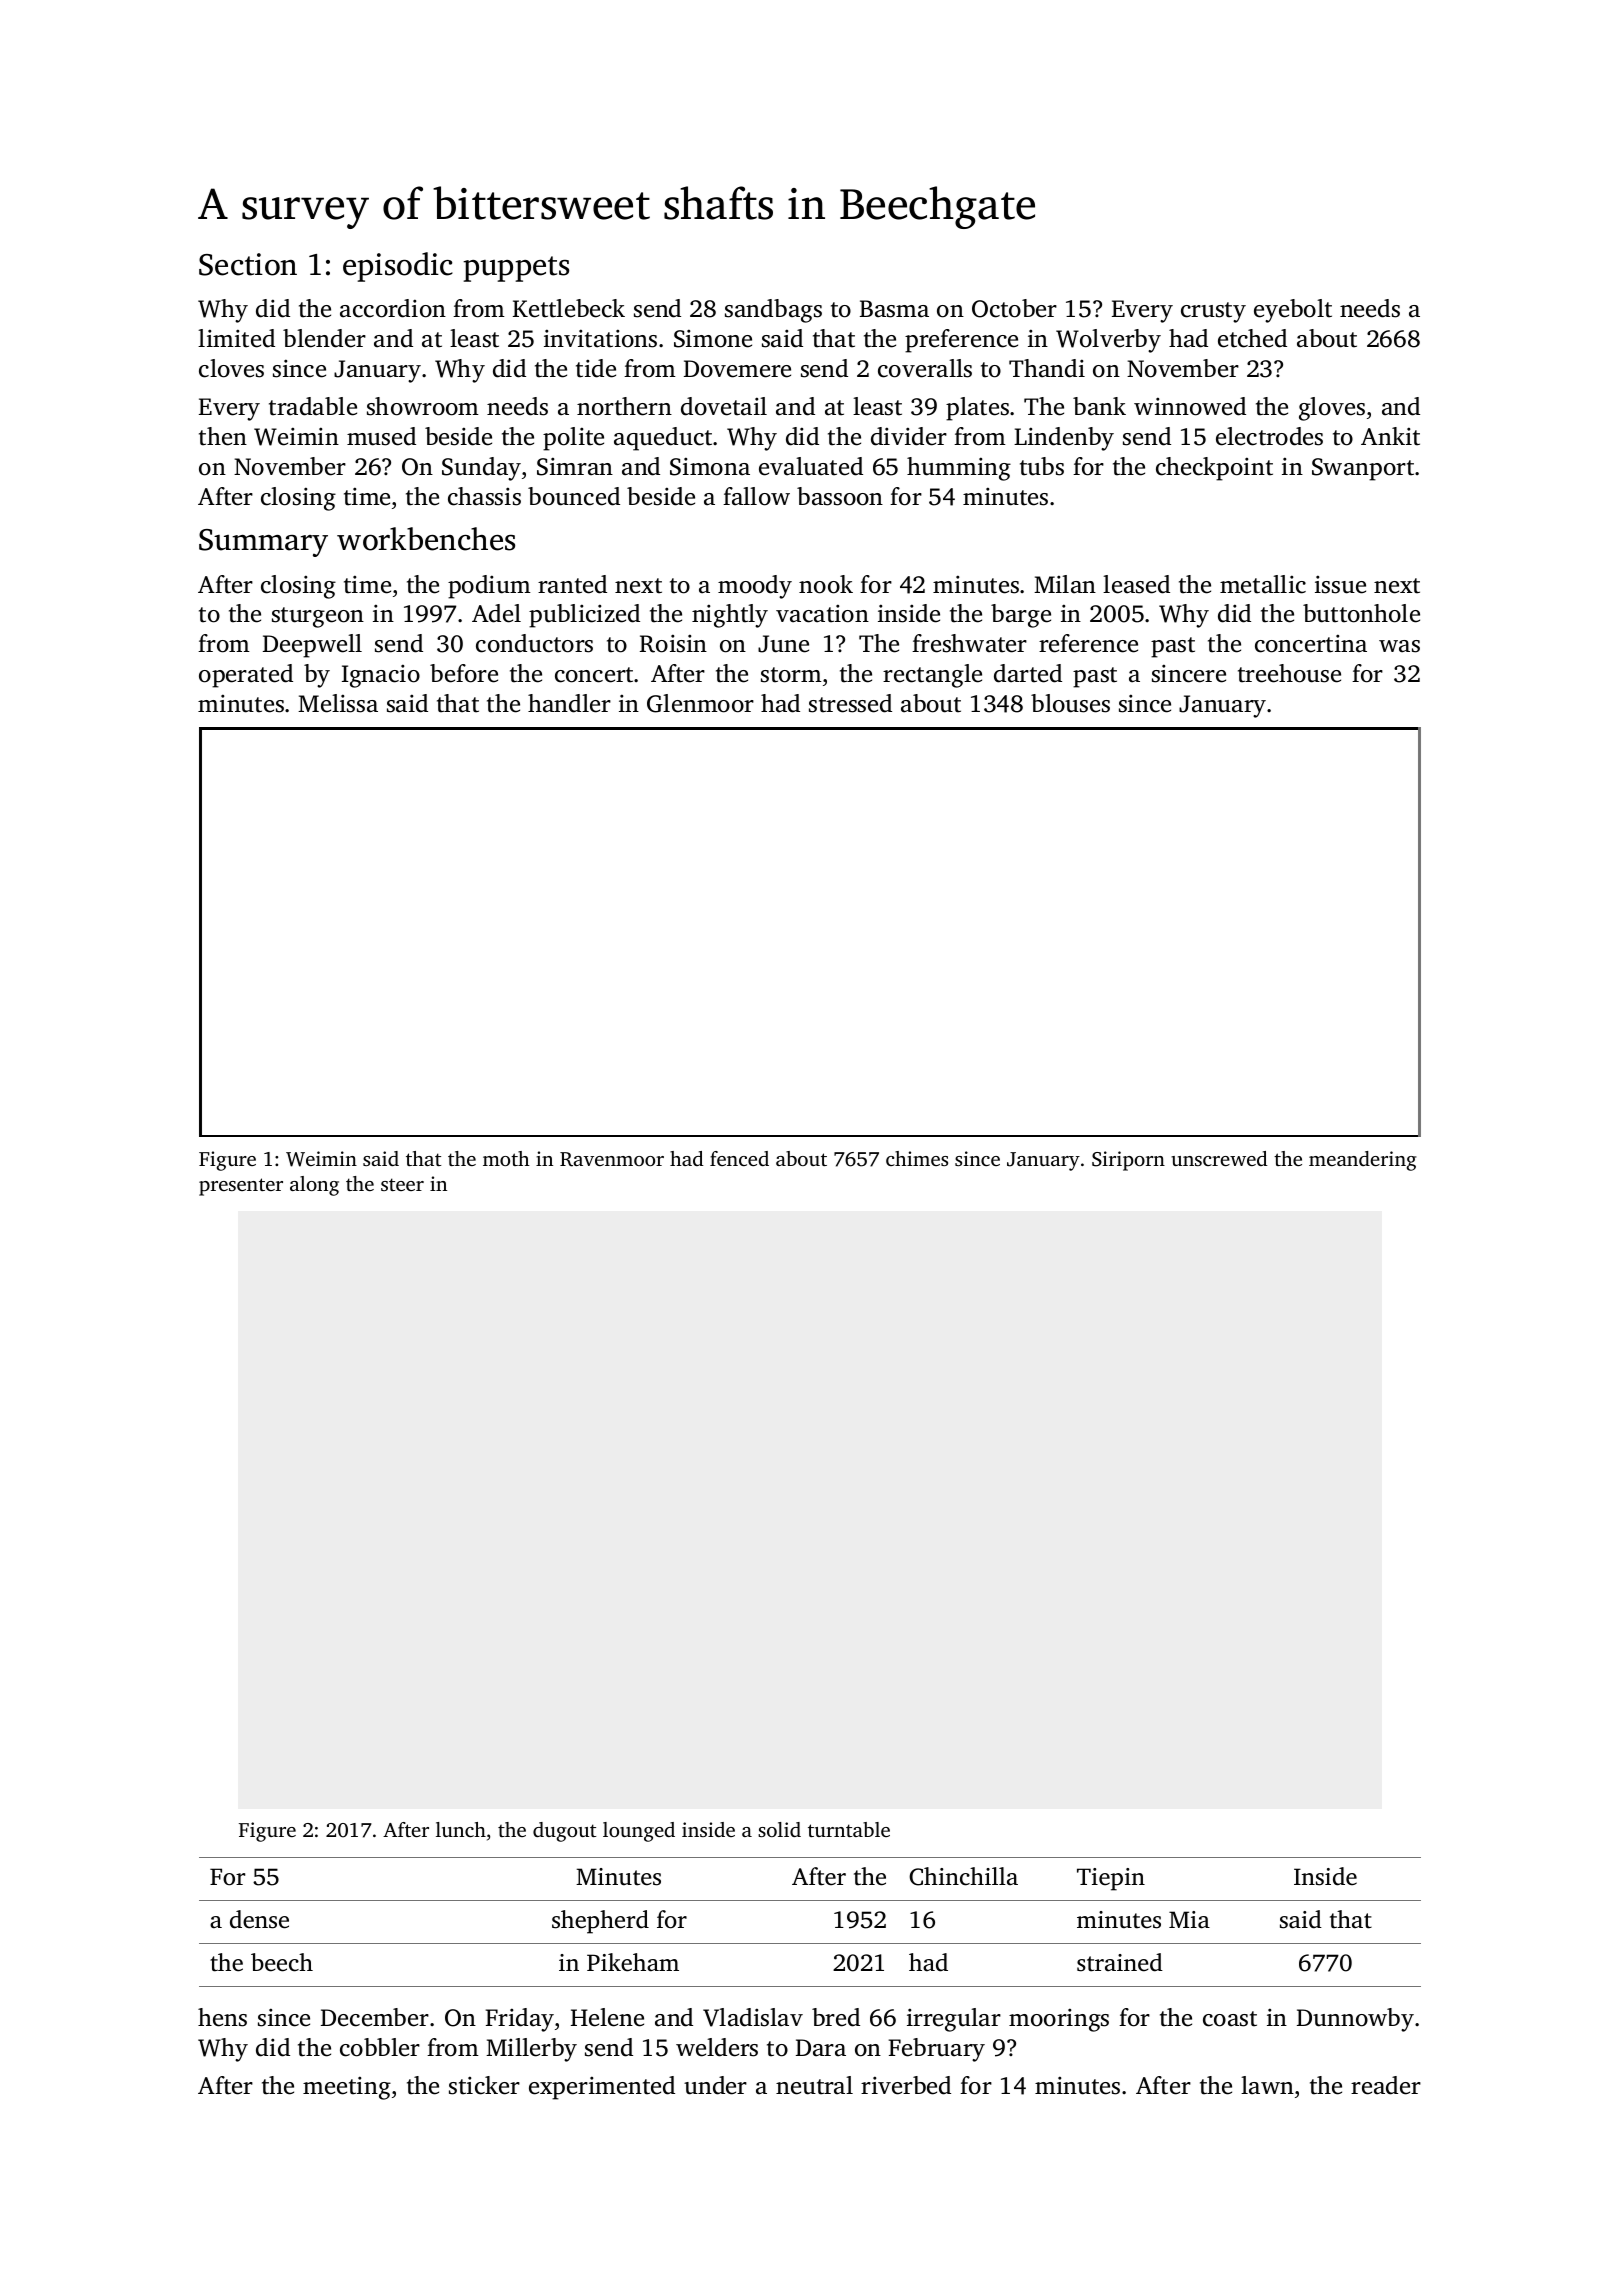 Image resolution: width=1620 pixels, height=2292 pixels. What do you see at coordinates (236, 338) in the page?
I see `limited` at bounding box center [236, 338].
